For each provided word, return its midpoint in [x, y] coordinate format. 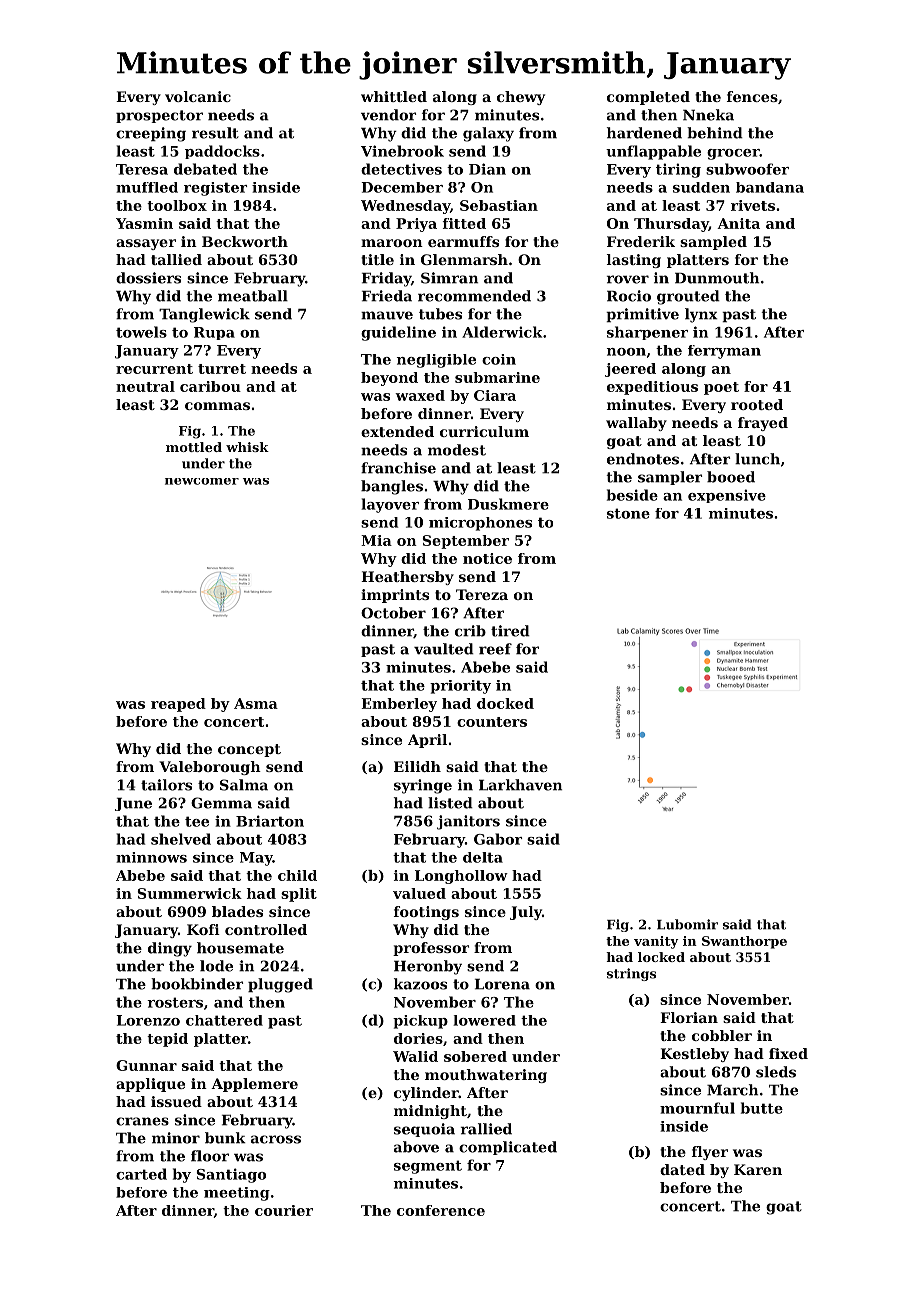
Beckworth [245, 241]
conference [441, 1210]
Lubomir [687, 924]
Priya [416, 225]
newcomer [202, 481]
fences [752, 96]
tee [197, 821]
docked [505, 703]
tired [510, 631]
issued [176, 1101]
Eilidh [417, 766]
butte [762, 1108]
